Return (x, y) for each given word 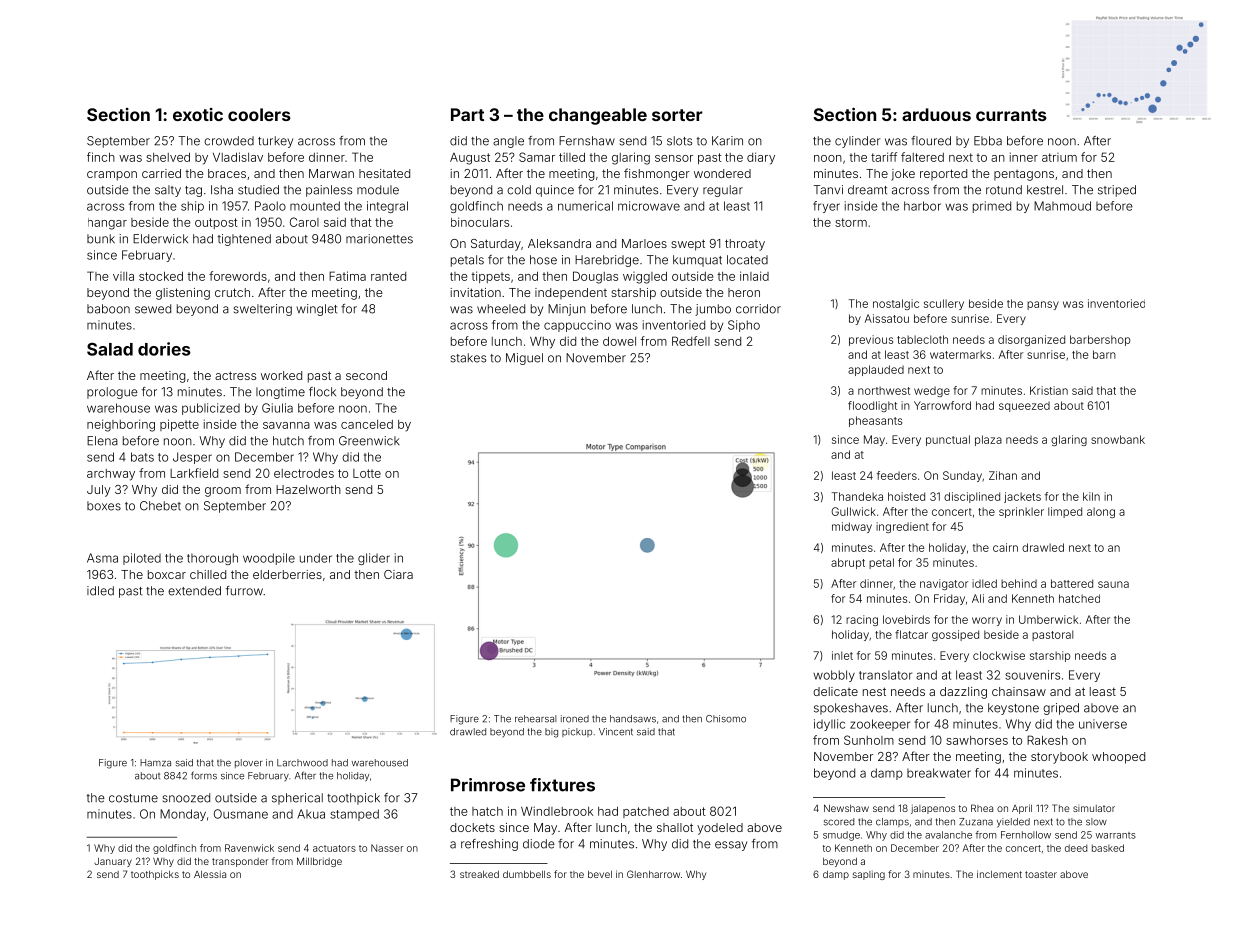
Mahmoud (1062, 206)
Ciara (398, 574)
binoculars (480, 222)
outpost (216, 223)
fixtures (562, 785)
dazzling (963, 693)
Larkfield (194, 473)
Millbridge (319, 862)
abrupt (848, 563)
